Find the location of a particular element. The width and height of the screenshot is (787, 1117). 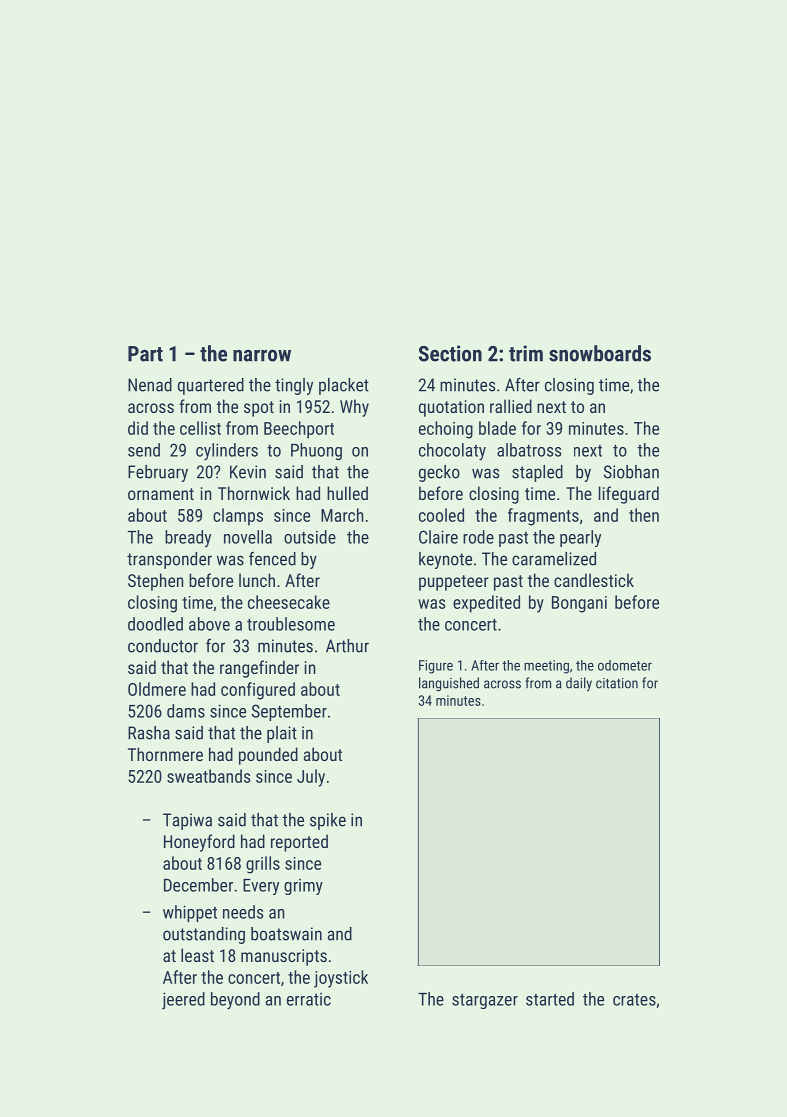

Bongani is located at coordinates (579, 604).
